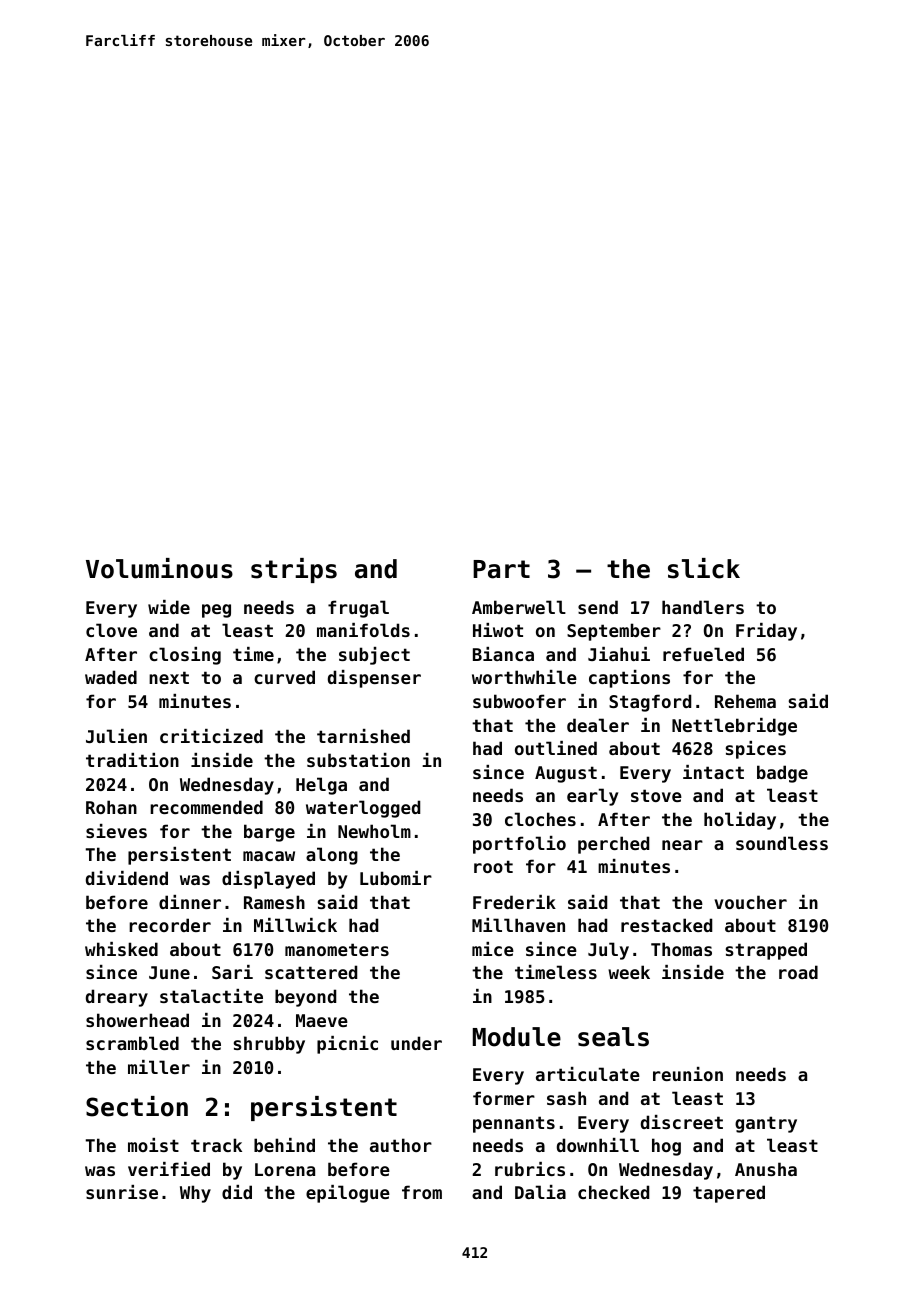  I want to click on barge, so click(269, 833).
